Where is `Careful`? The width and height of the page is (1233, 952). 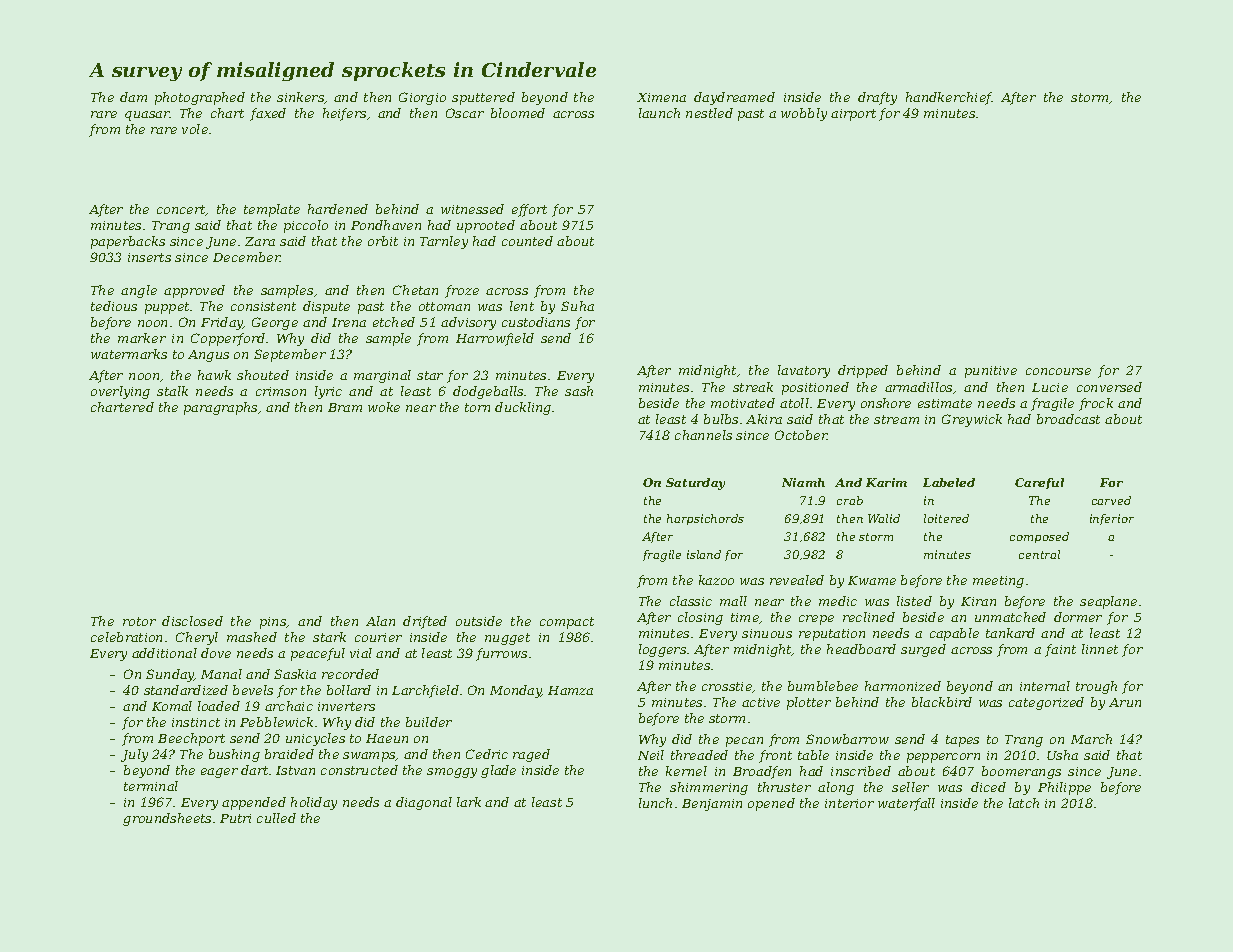
Careful is located at coordinates (1039, 483).
